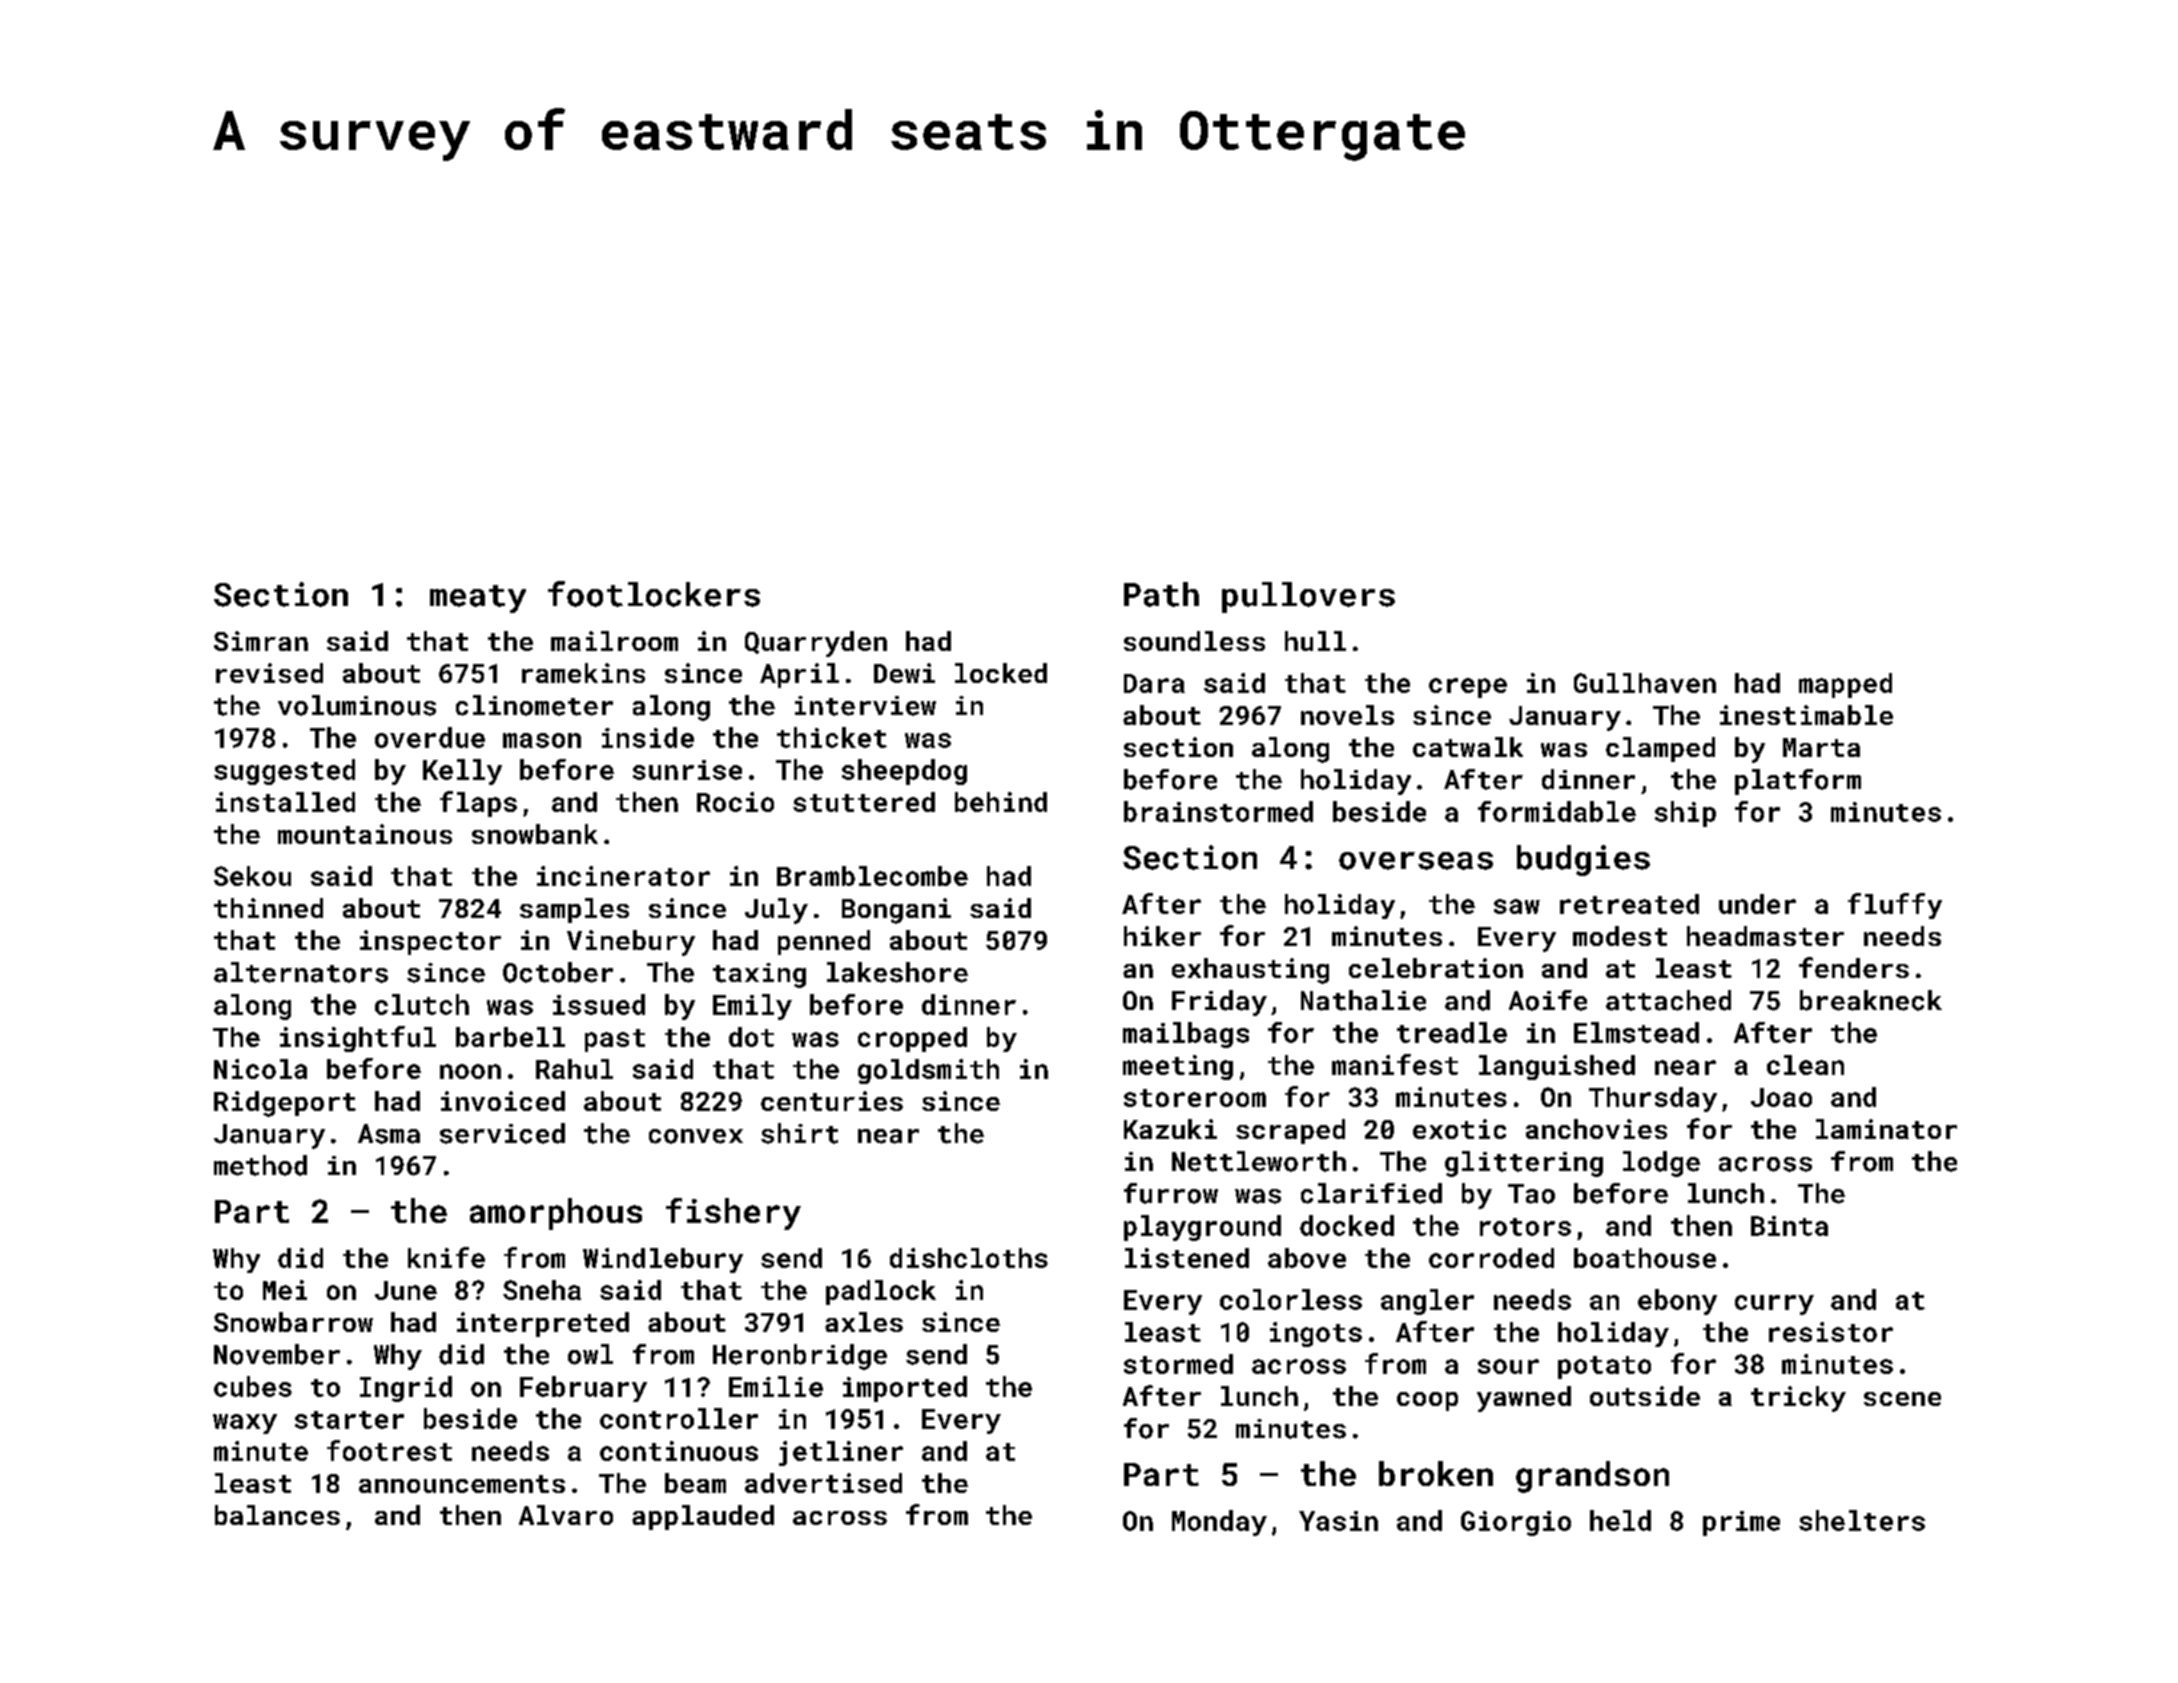 The image size is (2178, 1683). I want to click on balances, so click(277, 1515).
